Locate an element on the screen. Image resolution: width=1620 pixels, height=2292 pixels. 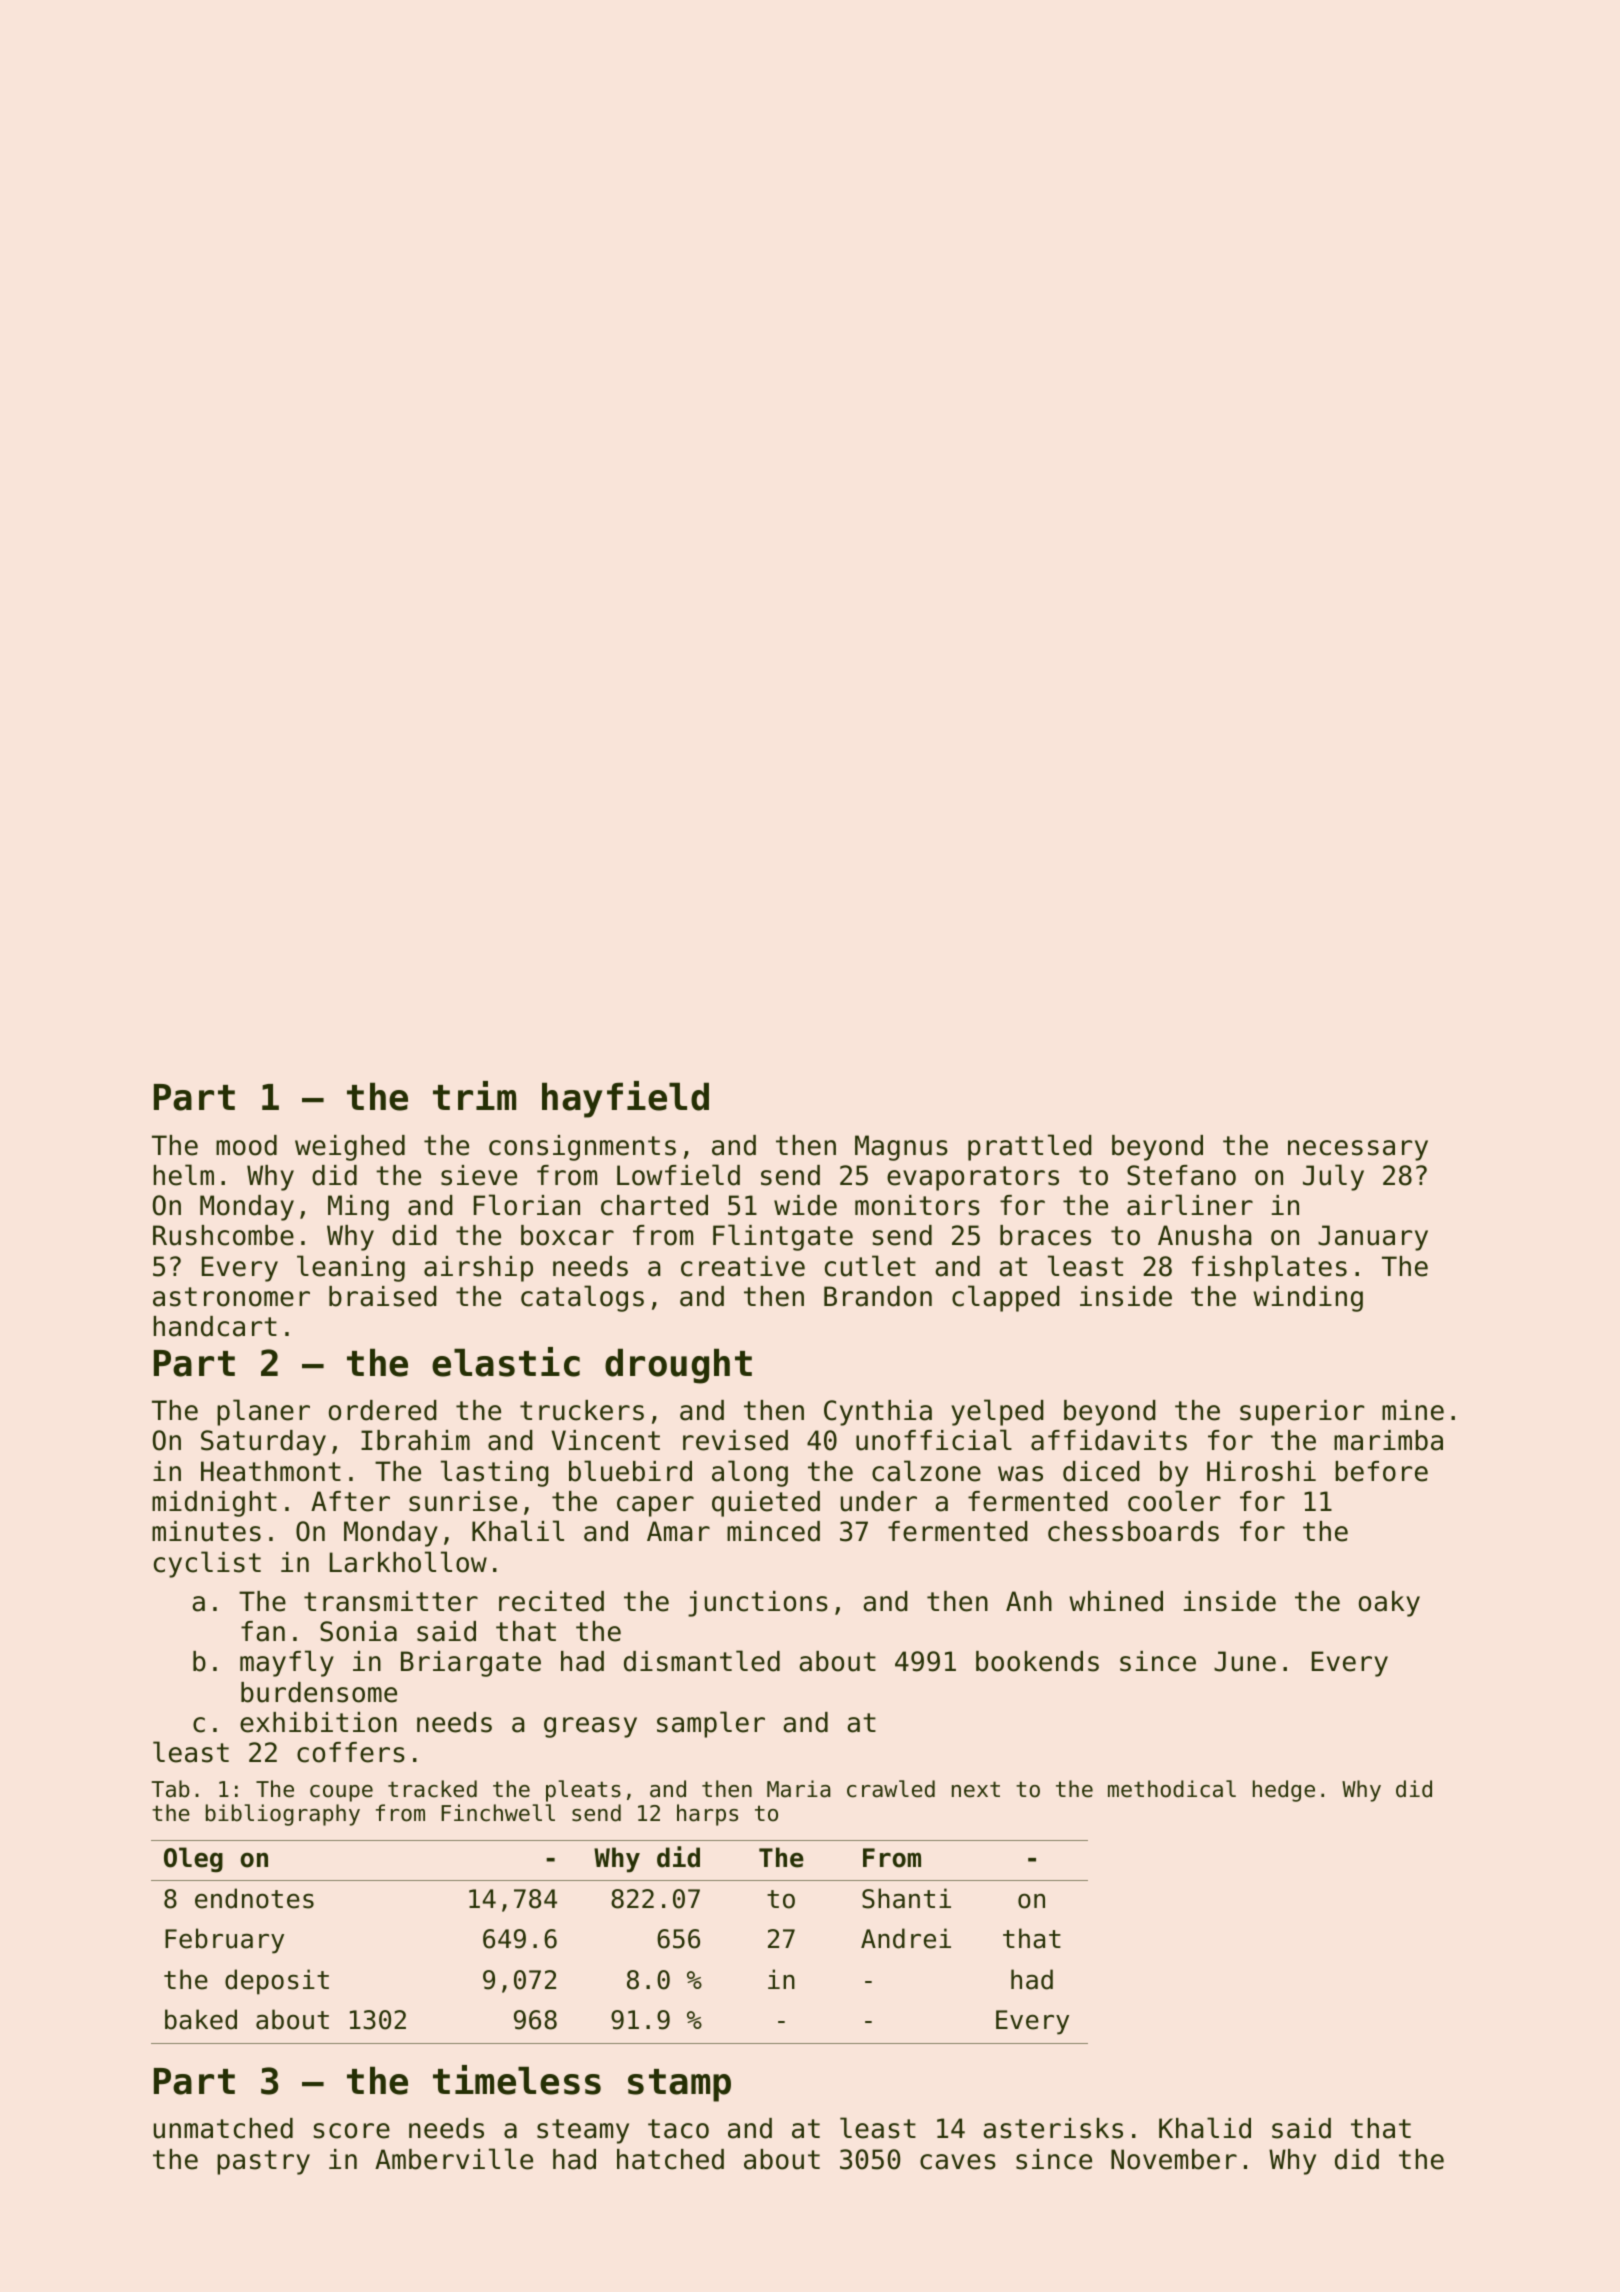
hatched is located at coordinates (670, 2159).
